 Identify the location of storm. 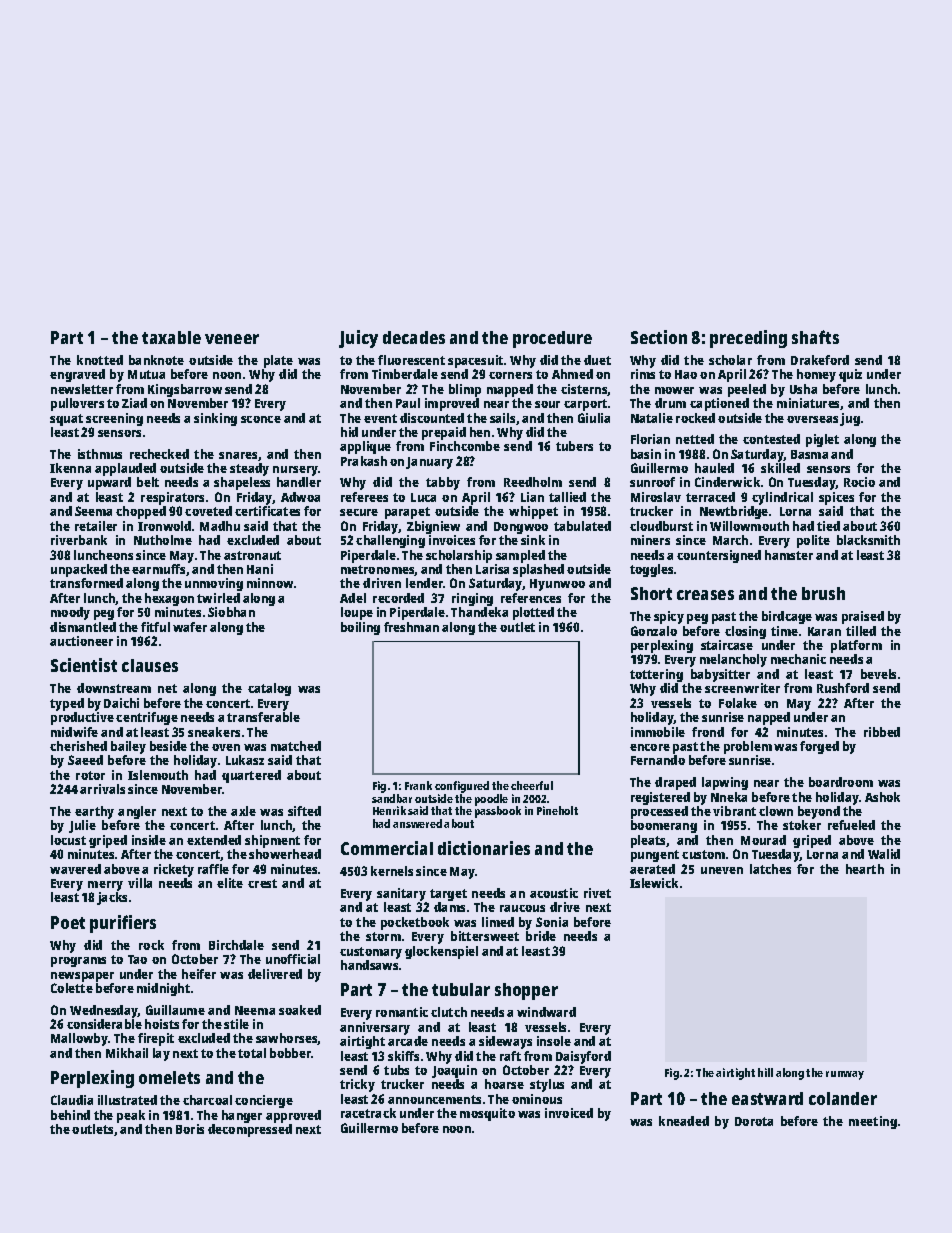
(383, 936).
